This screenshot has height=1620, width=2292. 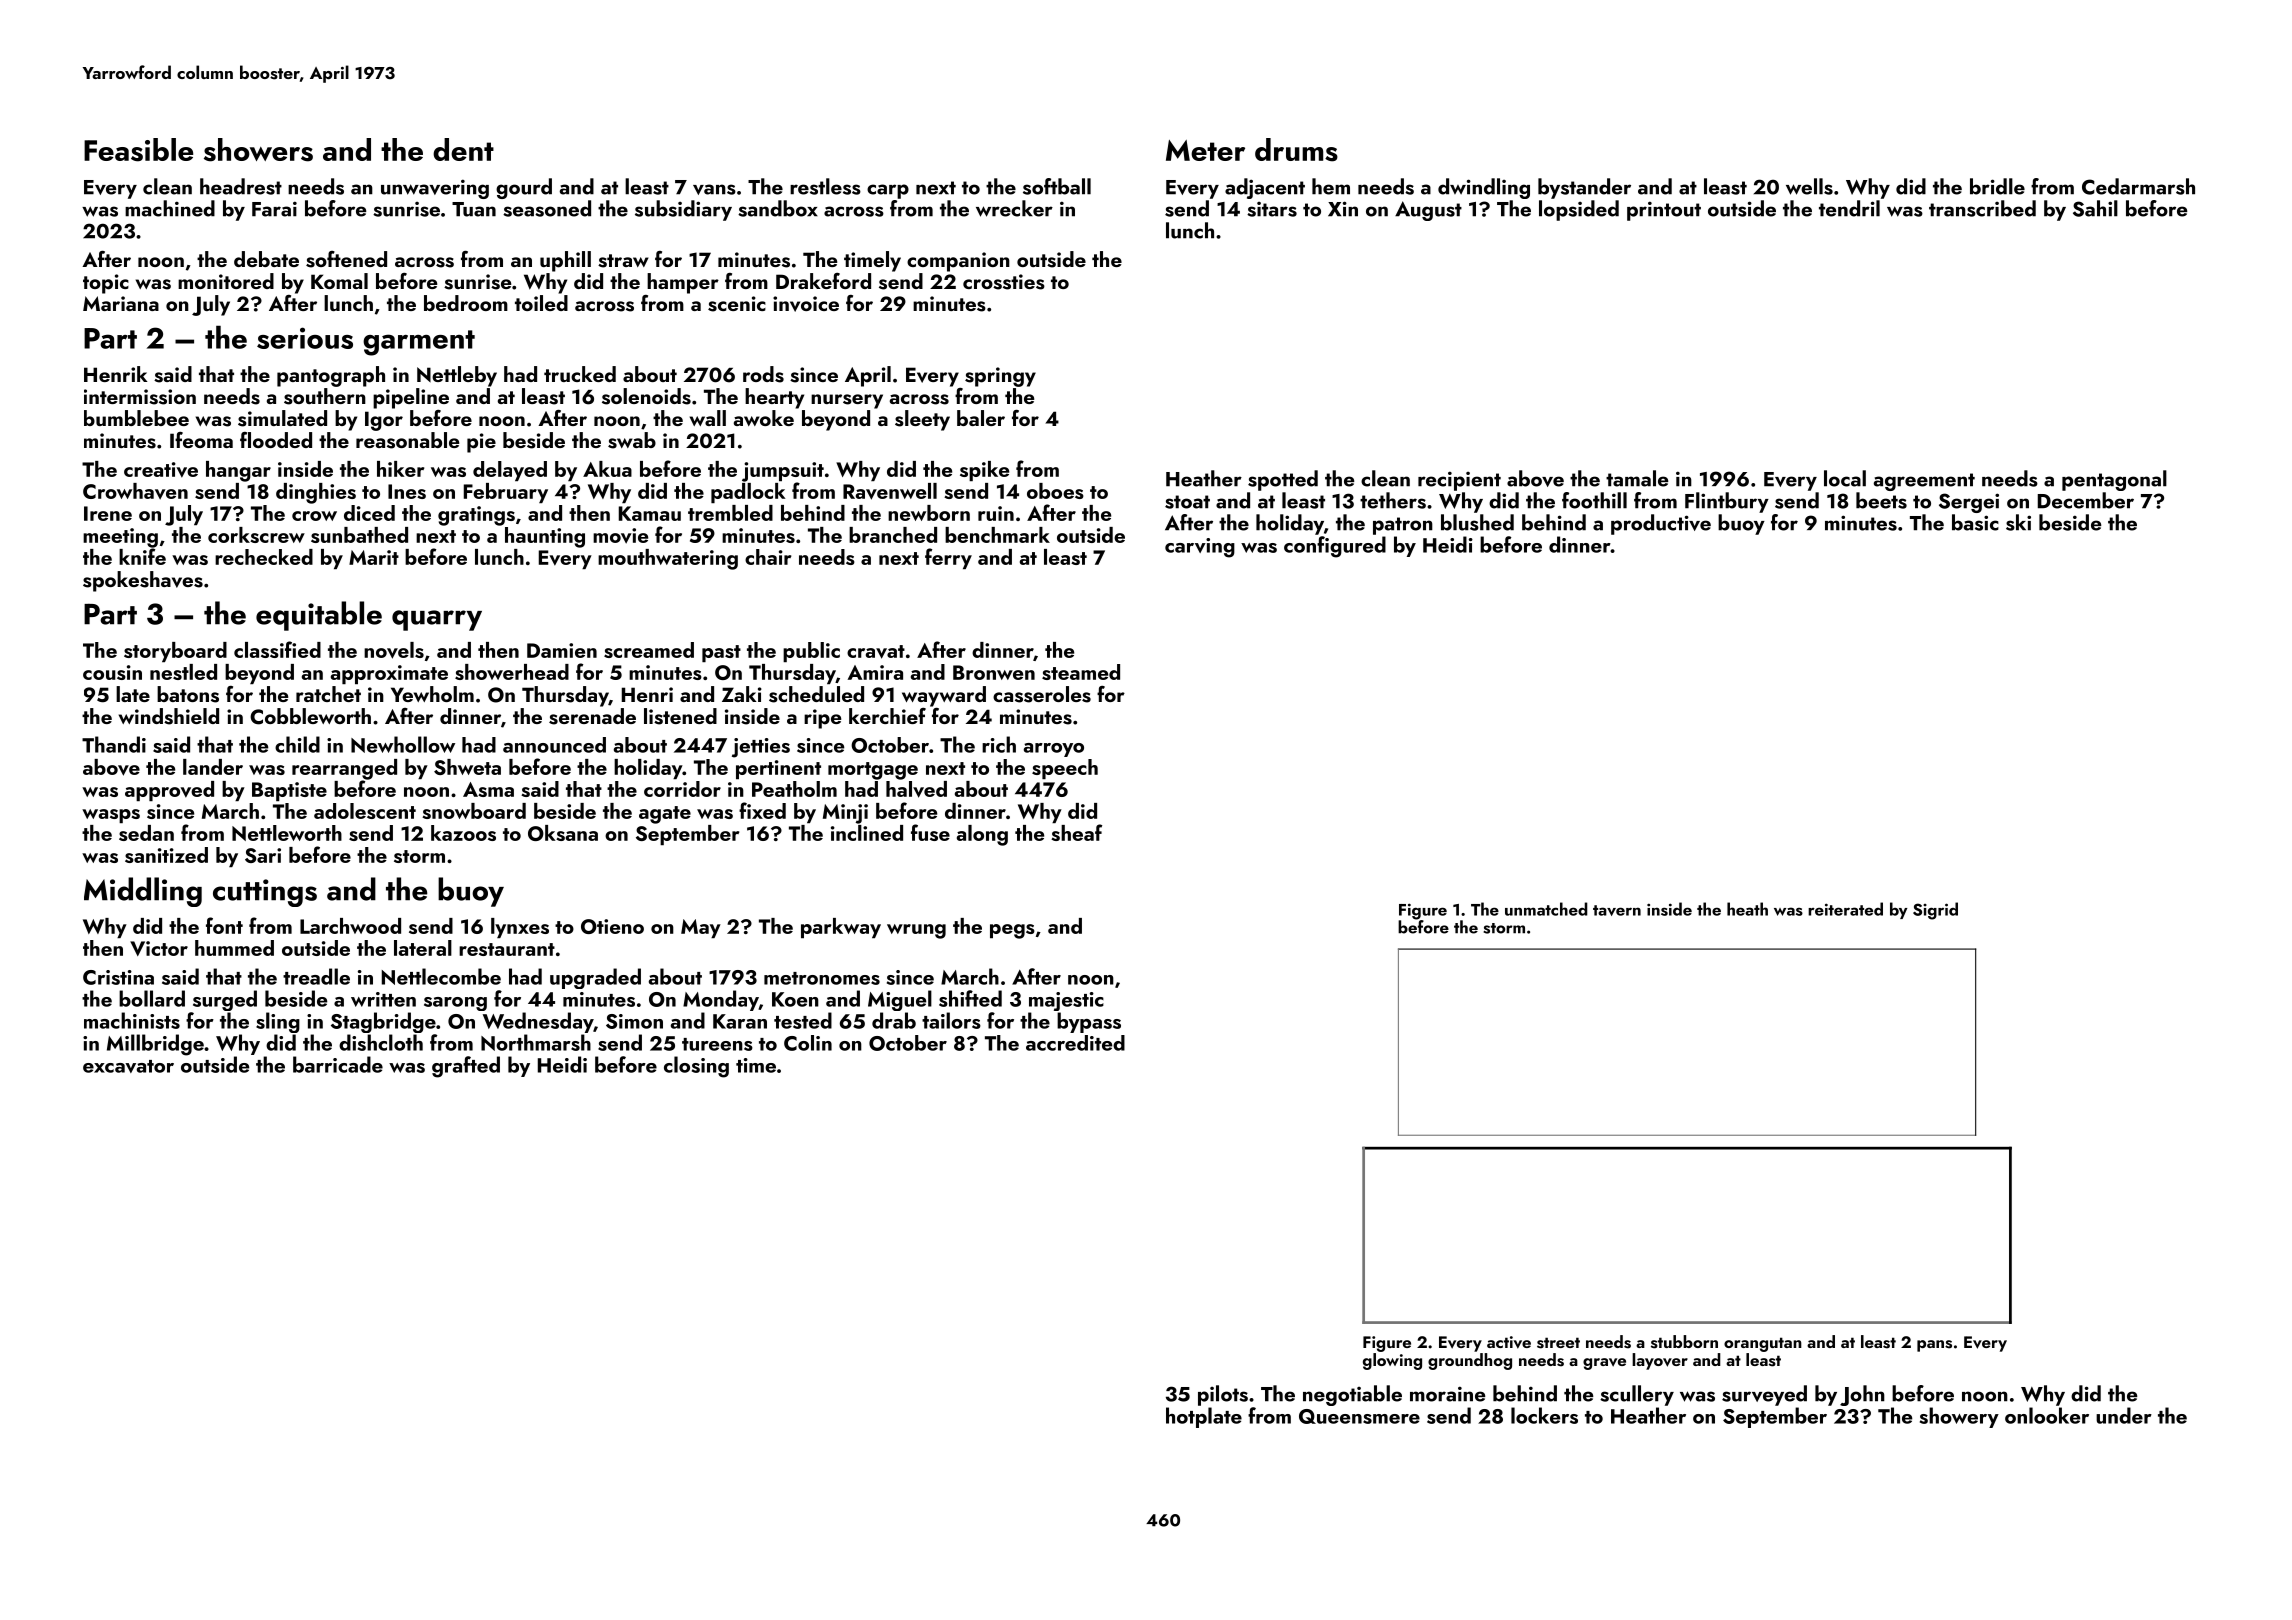 What do you see at coordinates (258, 150) in the screenshot?
I see `showers` at bounding box center [258, 150].
